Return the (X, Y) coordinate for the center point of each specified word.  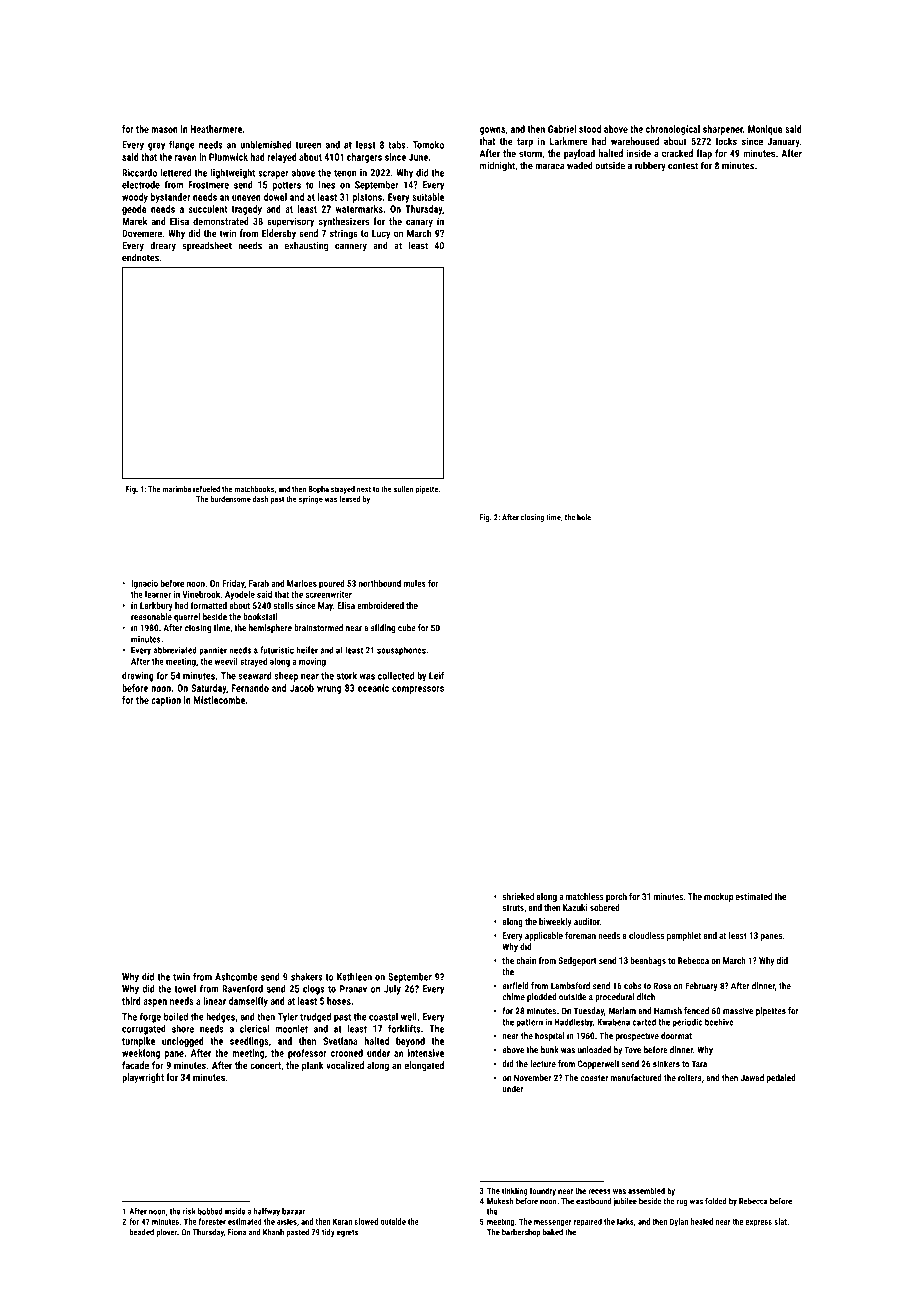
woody (135, 198)
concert (265, 1065)
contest (683, 166)
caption (166, 701)
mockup (718, 897)
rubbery (650, 166)
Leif (437, 676)
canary (419, 223)
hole (584, 517)
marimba (177, 489)
